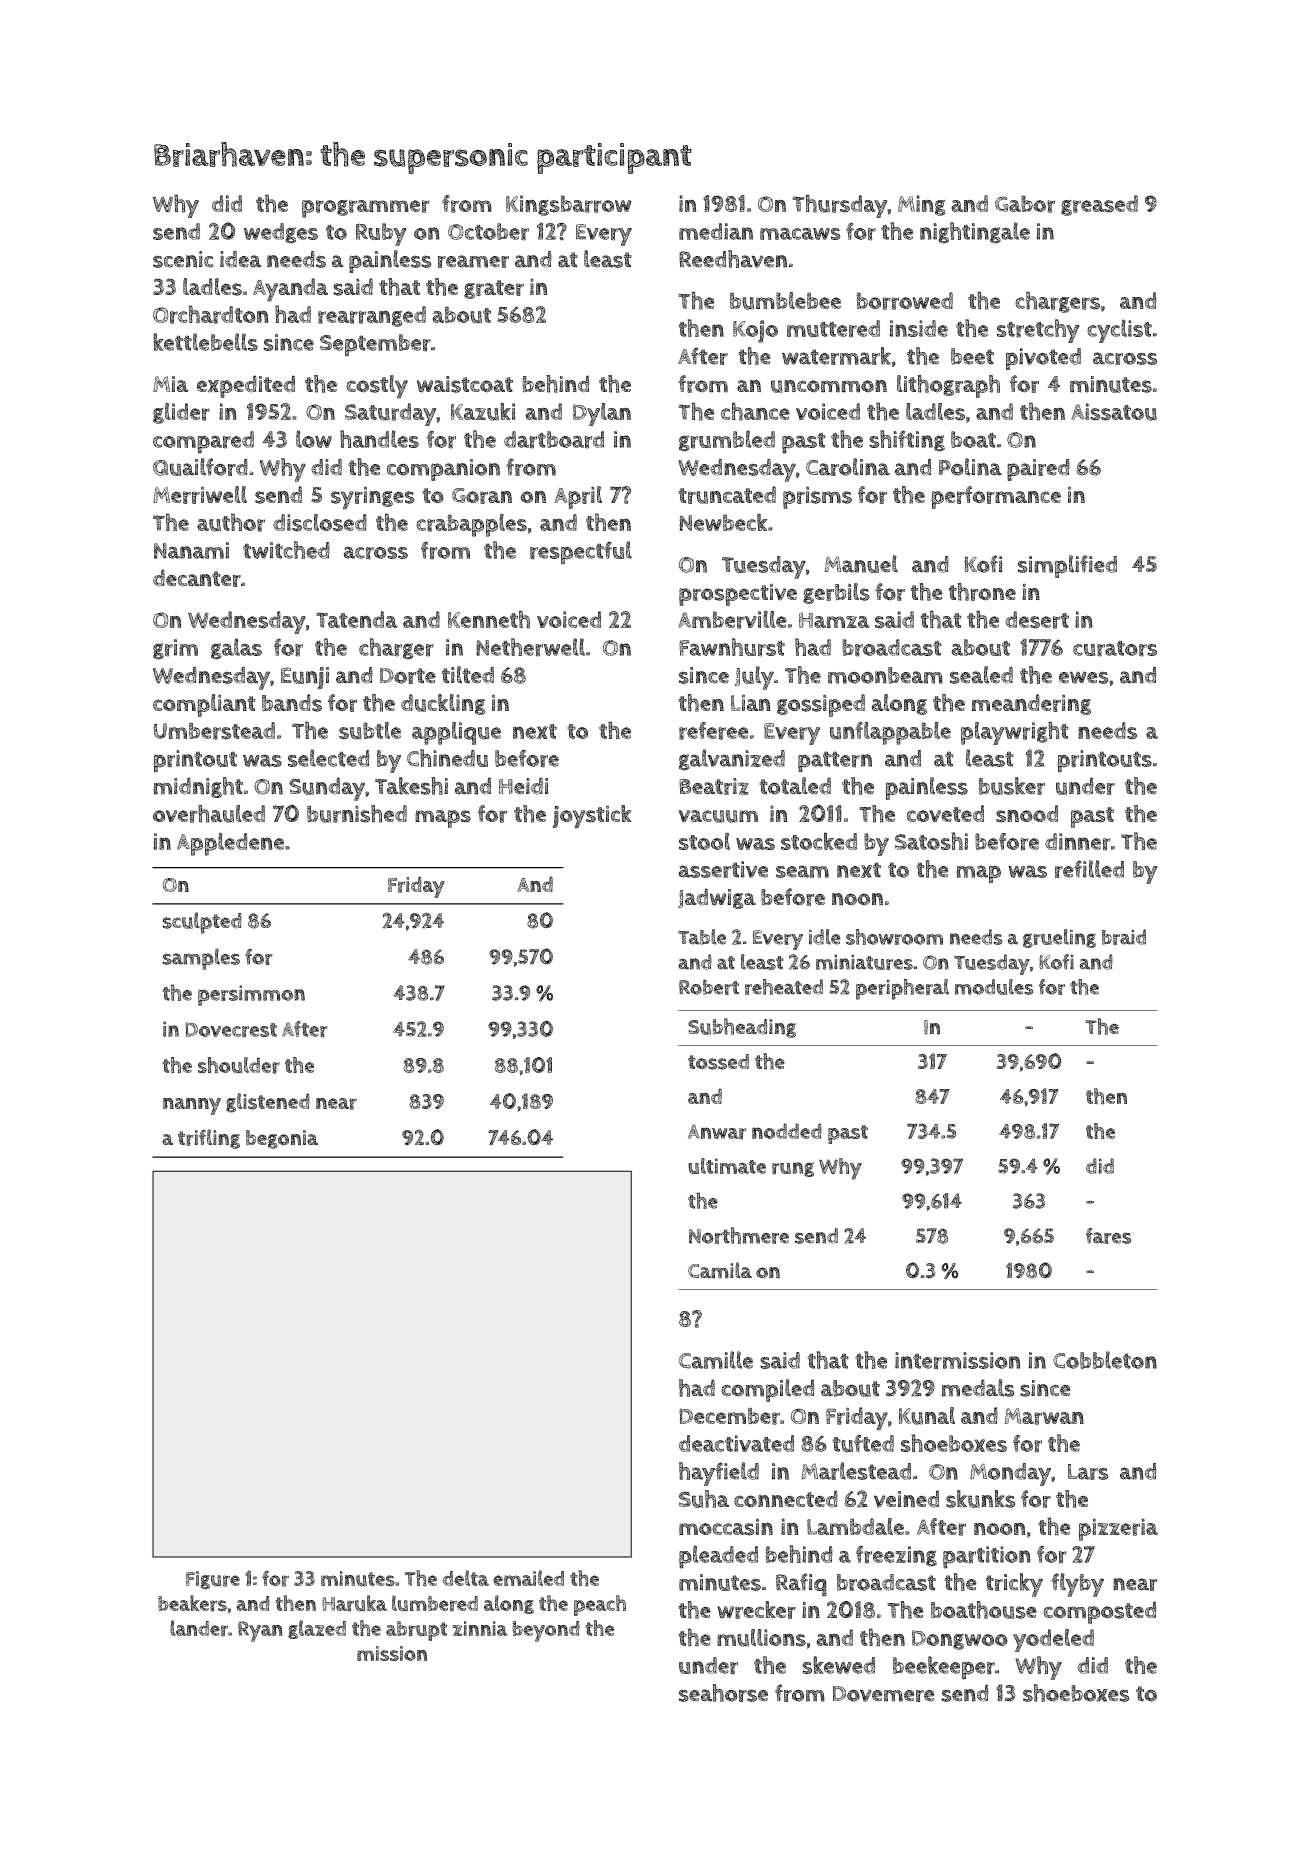  I want to click on scenic, so click(183, 259).
